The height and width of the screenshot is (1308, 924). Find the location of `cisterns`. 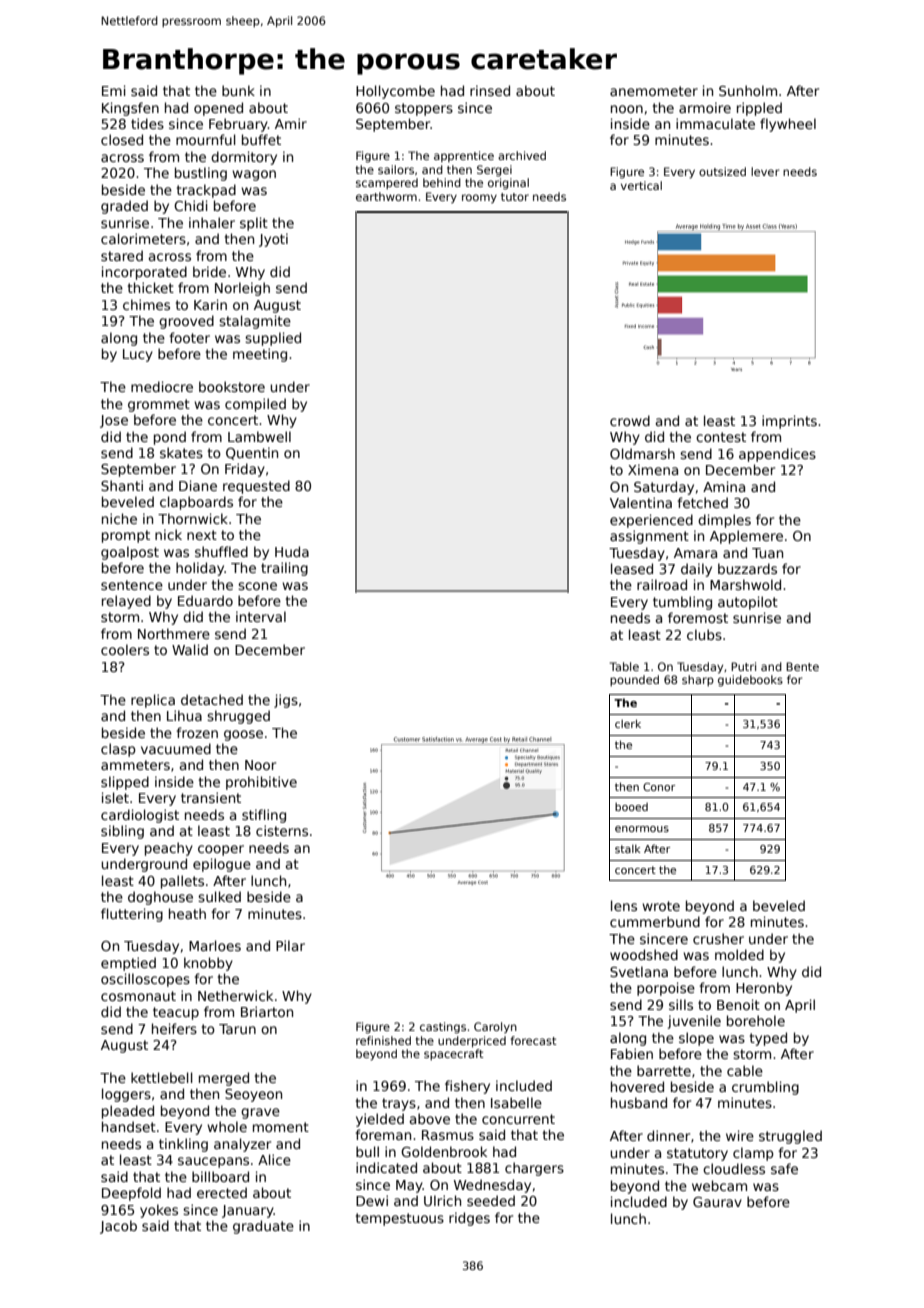

cisterns is located at coordinates (282, 830).
